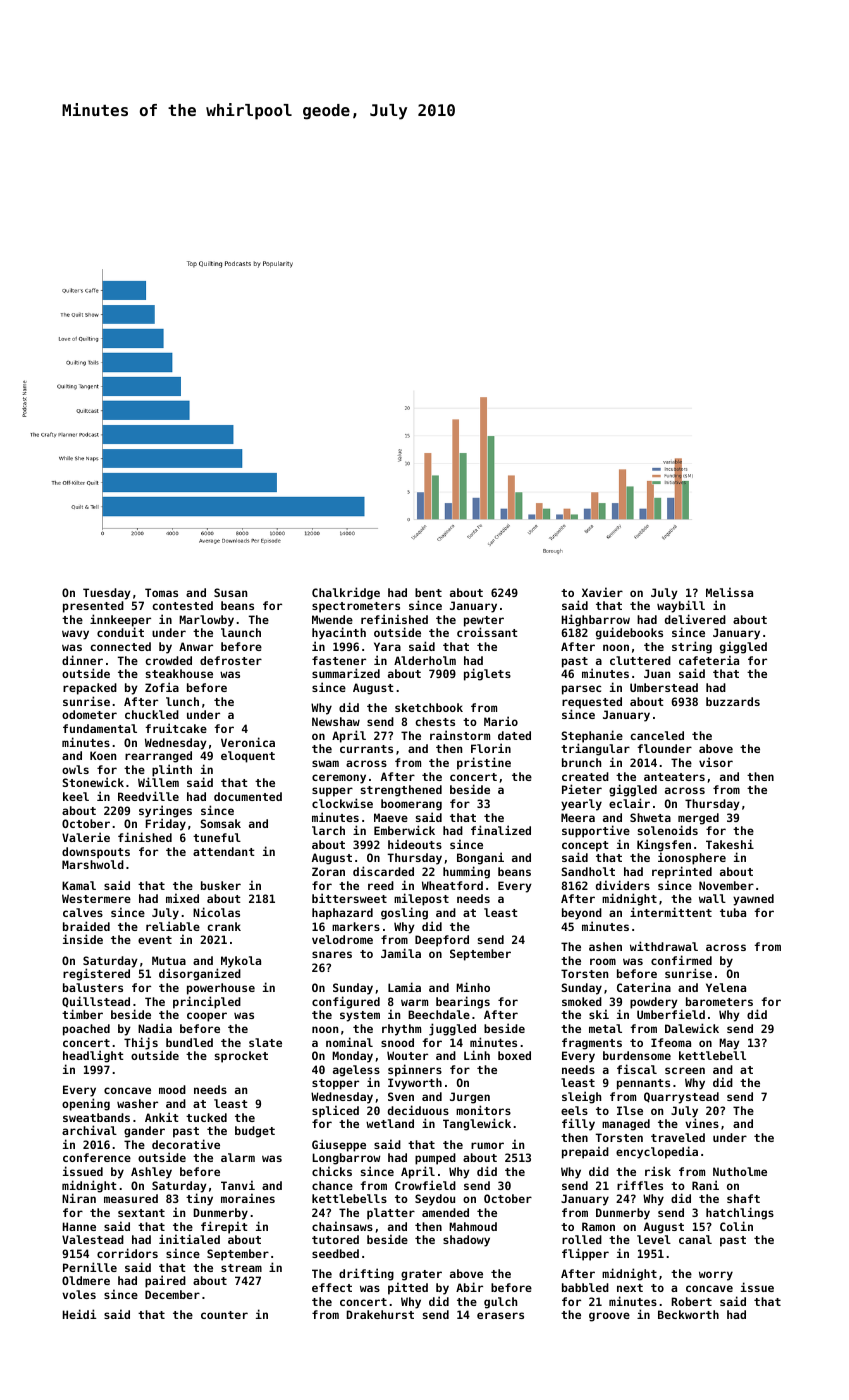 The height and width of the image is (1400, 849). I want to click on Xavier, so click(602, 592).
